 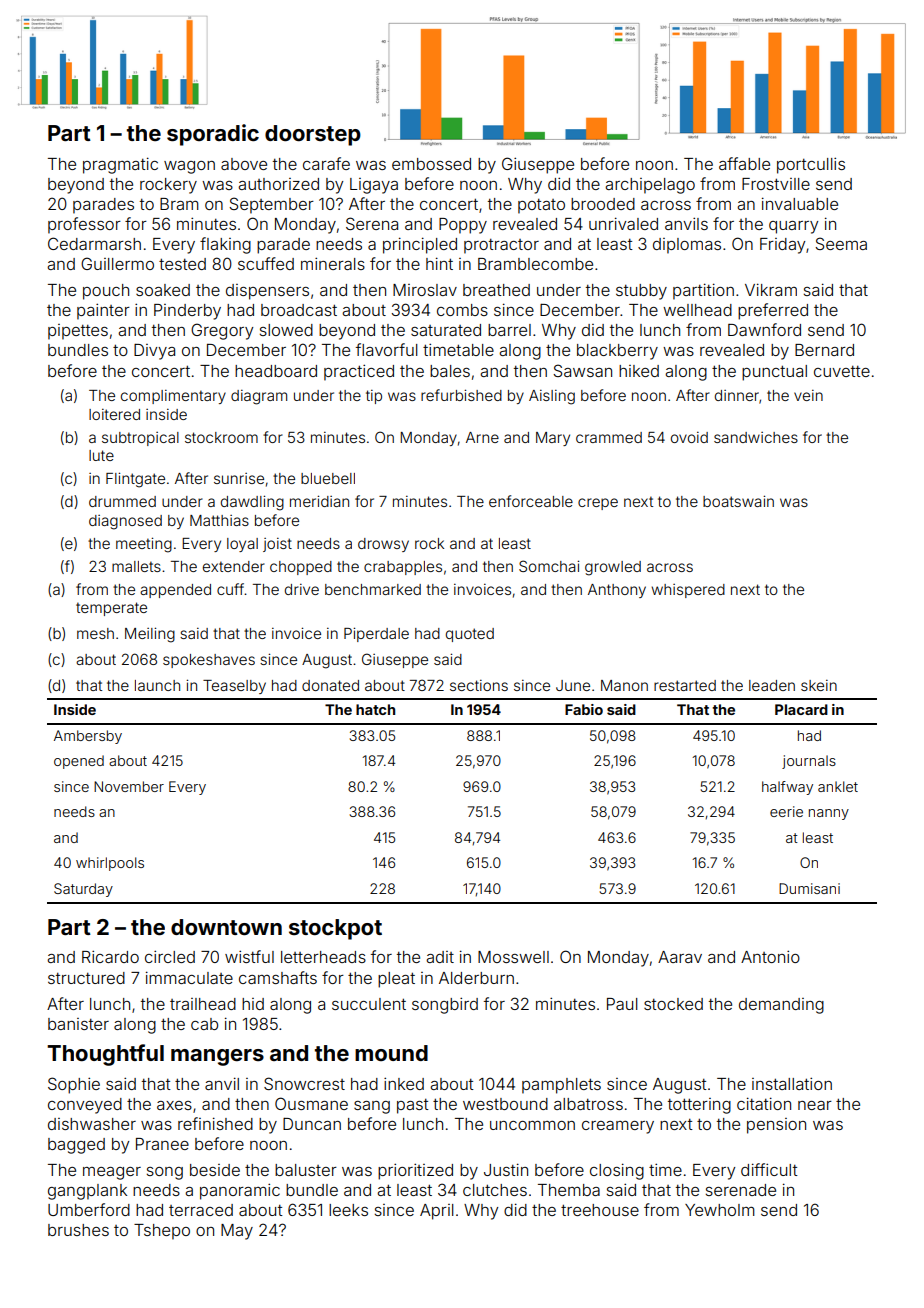 What do you see at coordinates (613, 568) in the page?
I see `growled` at bounding box center [613, 568].
